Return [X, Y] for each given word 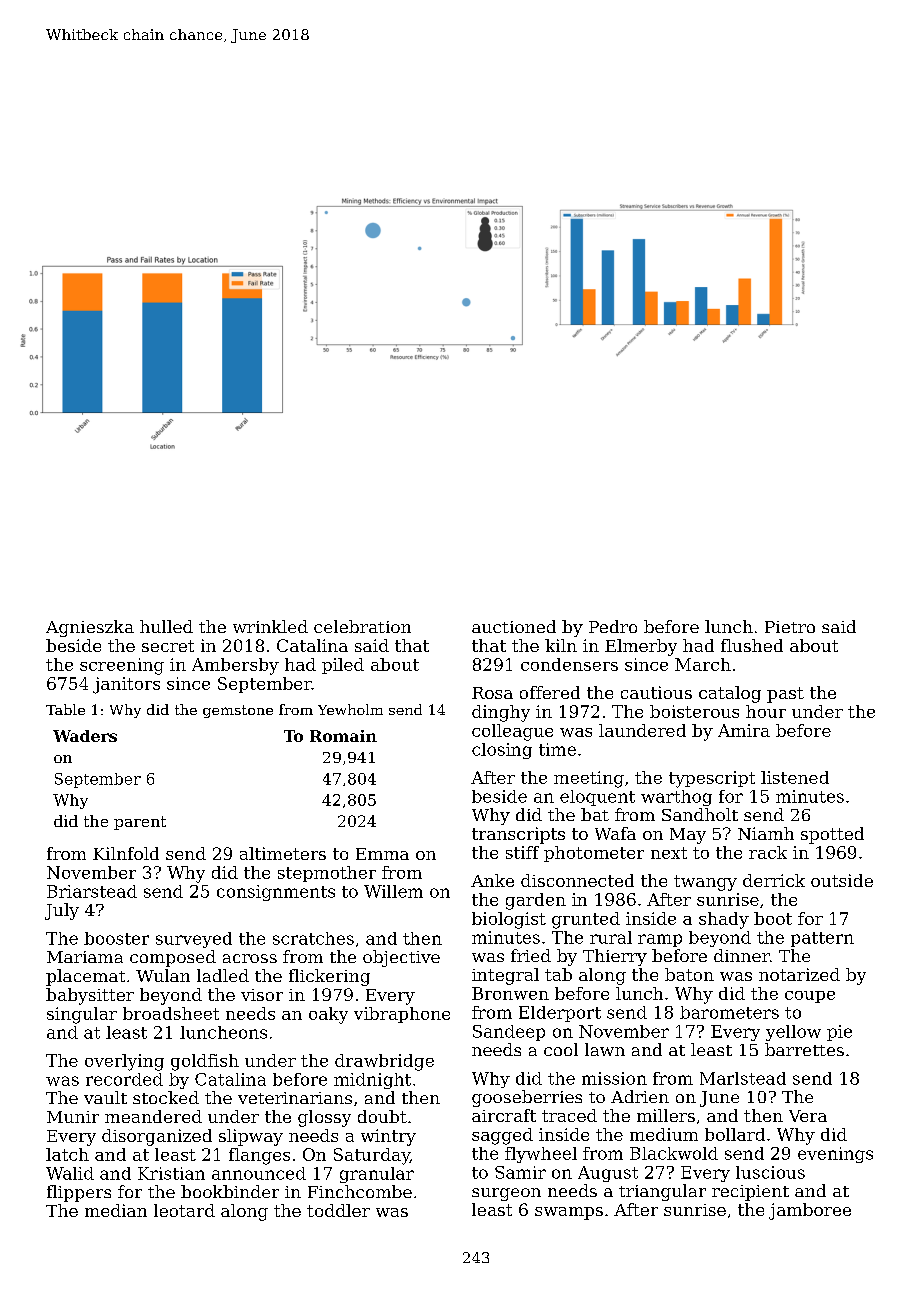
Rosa [492, 693]
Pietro [790, 627]
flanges [259, 1156]
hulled [166, 626]
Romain [343, 736]
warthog [676, 798]
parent [140, 823]
